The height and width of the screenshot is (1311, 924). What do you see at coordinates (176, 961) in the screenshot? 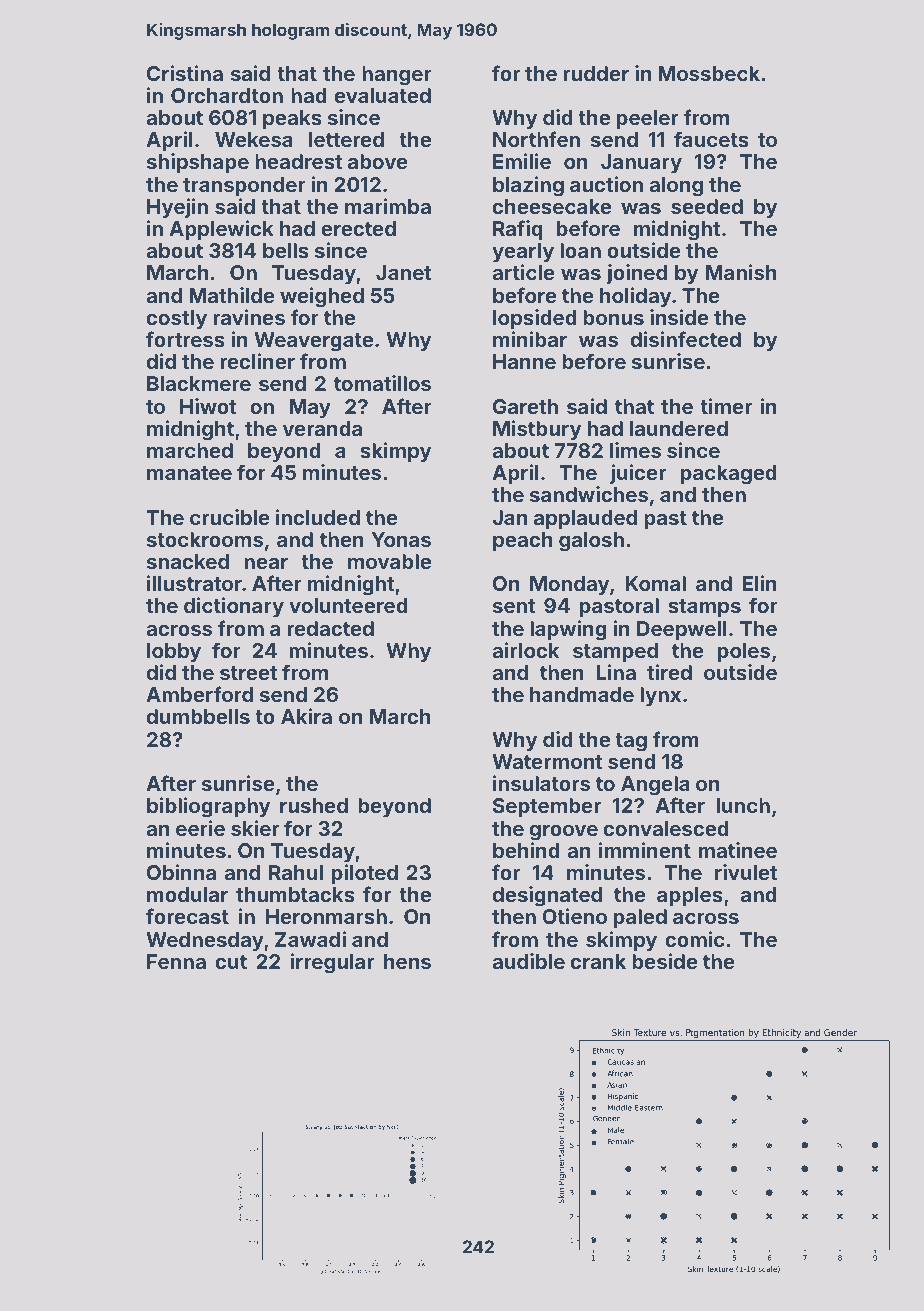
I see `Fenna` at bounding box center [176, 961].
